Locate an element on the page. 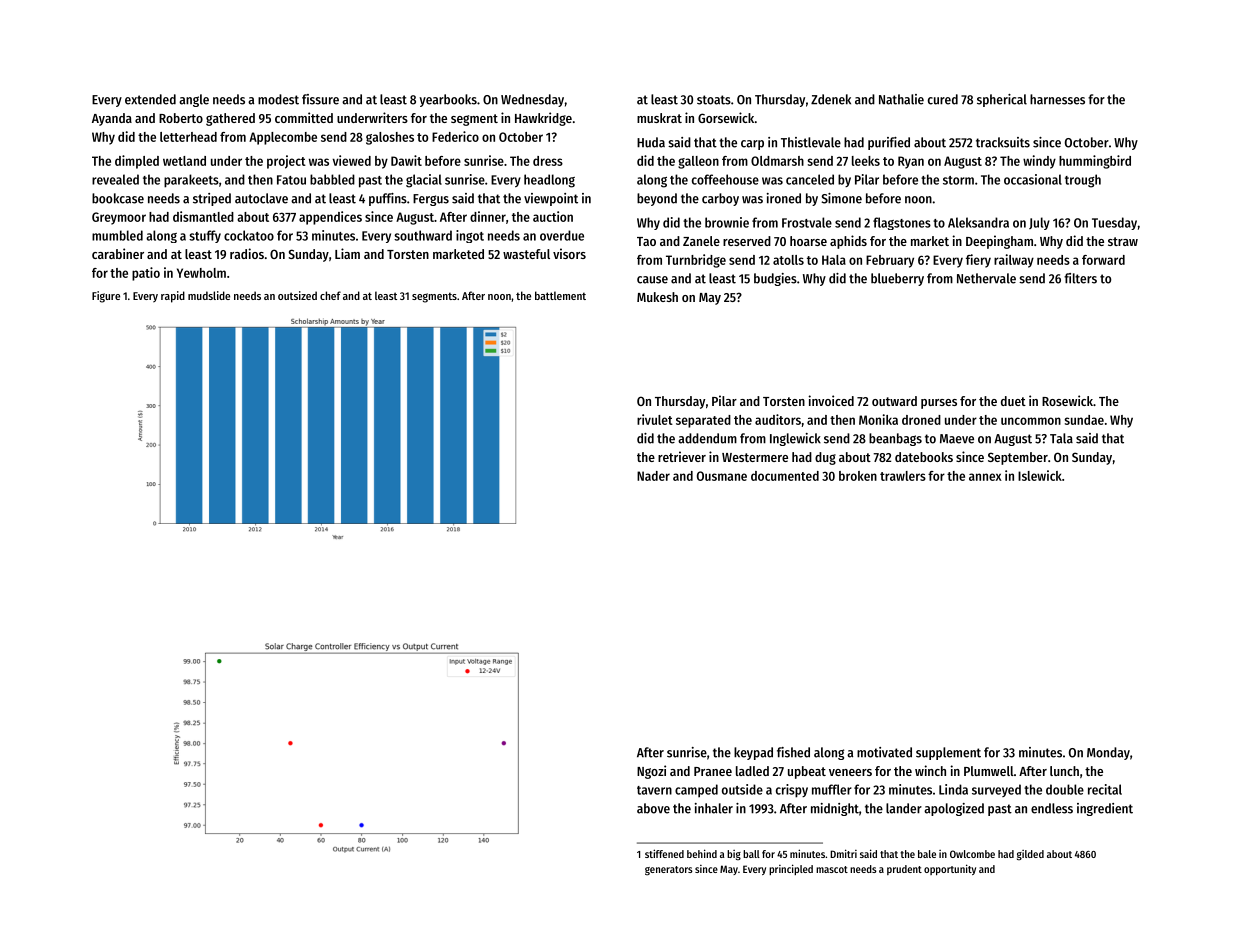 The width and height of the document is (1233, 952). outsized is located at coordinates (297, 295).
